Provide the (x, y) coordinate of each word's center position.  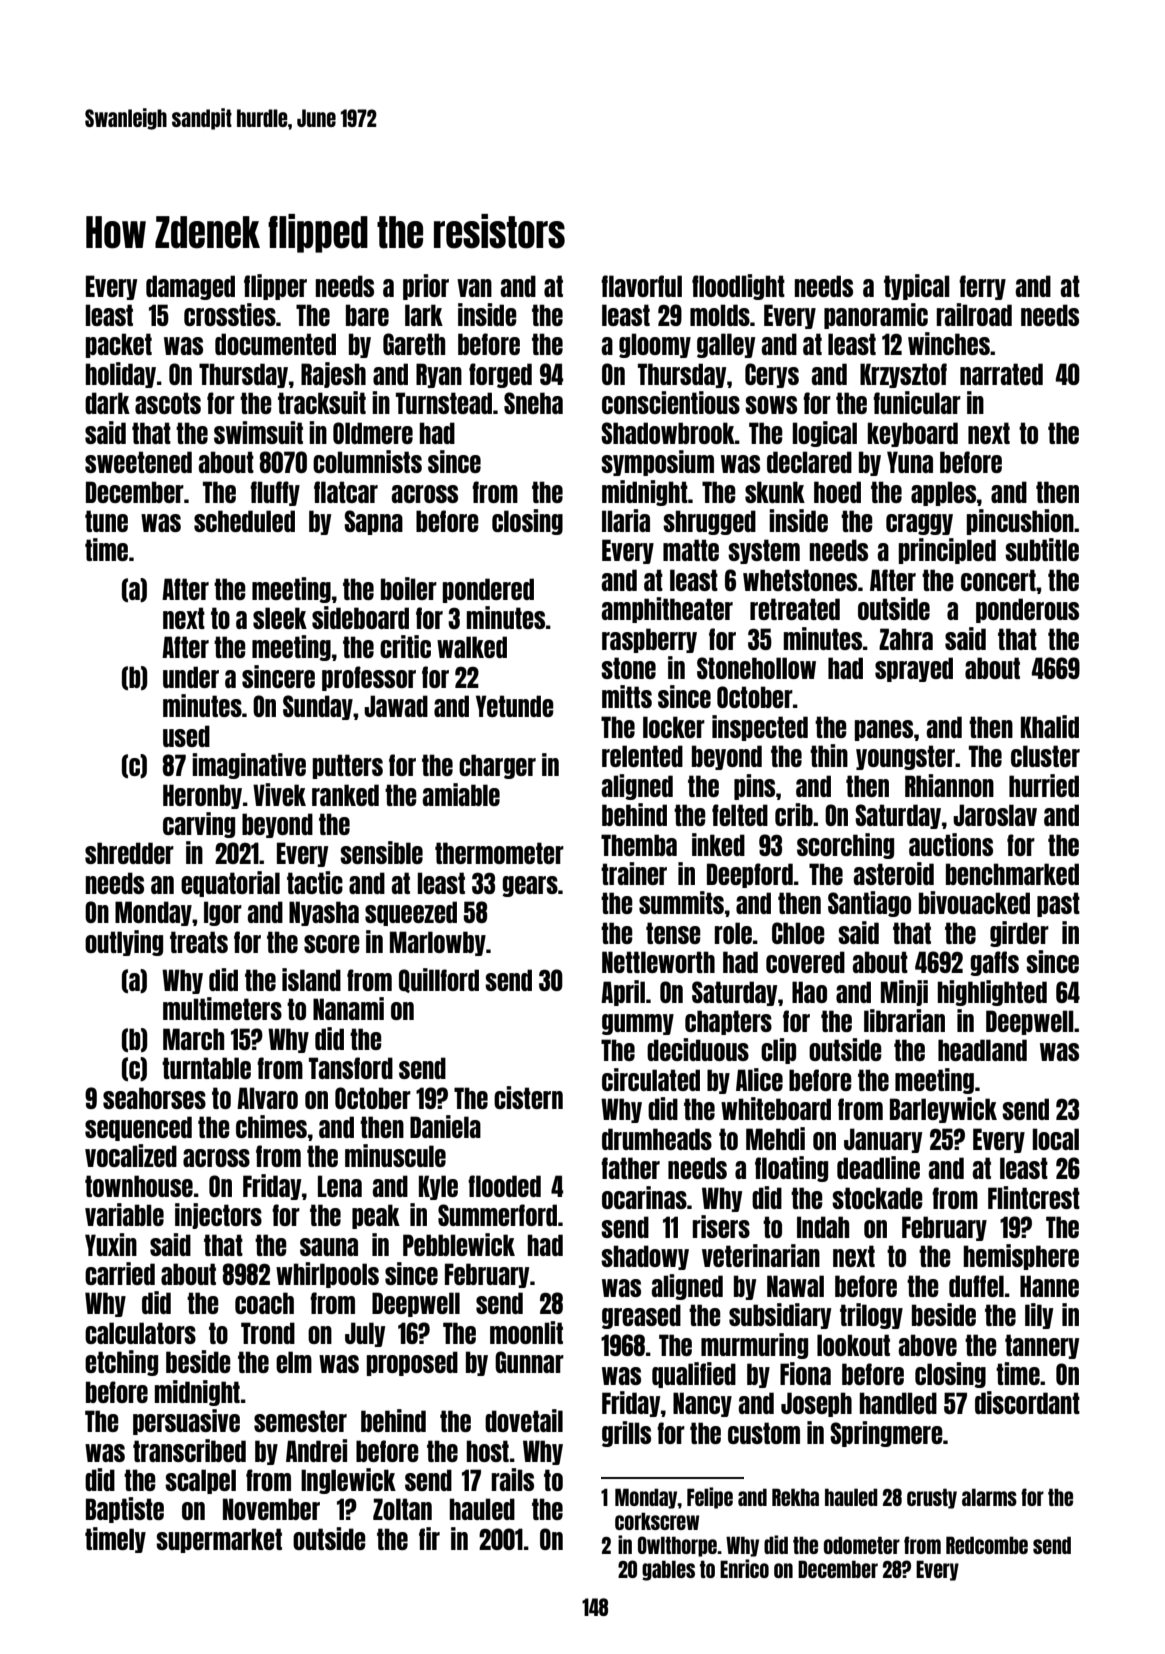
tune (106, 521)
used (186, 736)
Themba (639, 845)
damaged (190, 287)
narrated (1001, 374)
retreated (795, 609)
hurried (1044, 785)
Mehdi (775, 1138)
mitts (627, 696)
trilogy (871, 1316)
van (474, 288)
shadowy (645, 1257)
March (193, 1039)
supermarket (219, 1540)
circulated (651, 1079)
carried (120, 1273)
